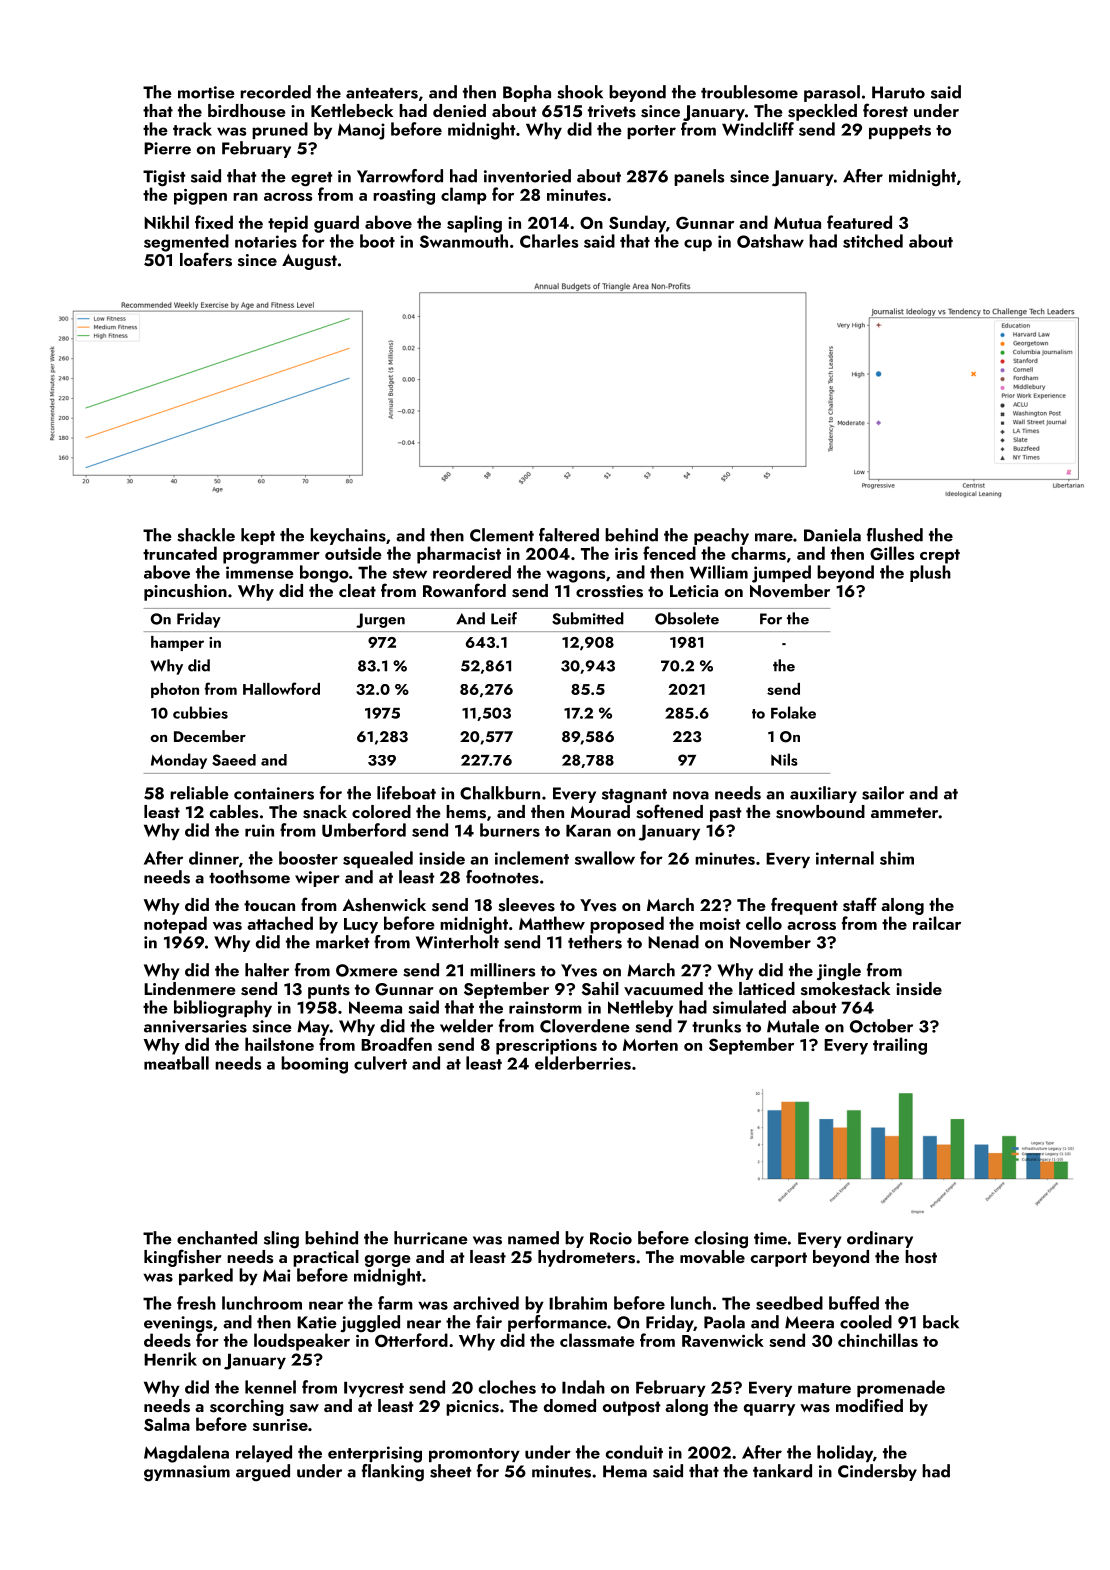 The width and height of the page is (1110, 1570). Describe the element at coordinates (176, 1063) in the page. I see `meatball` at that location.
